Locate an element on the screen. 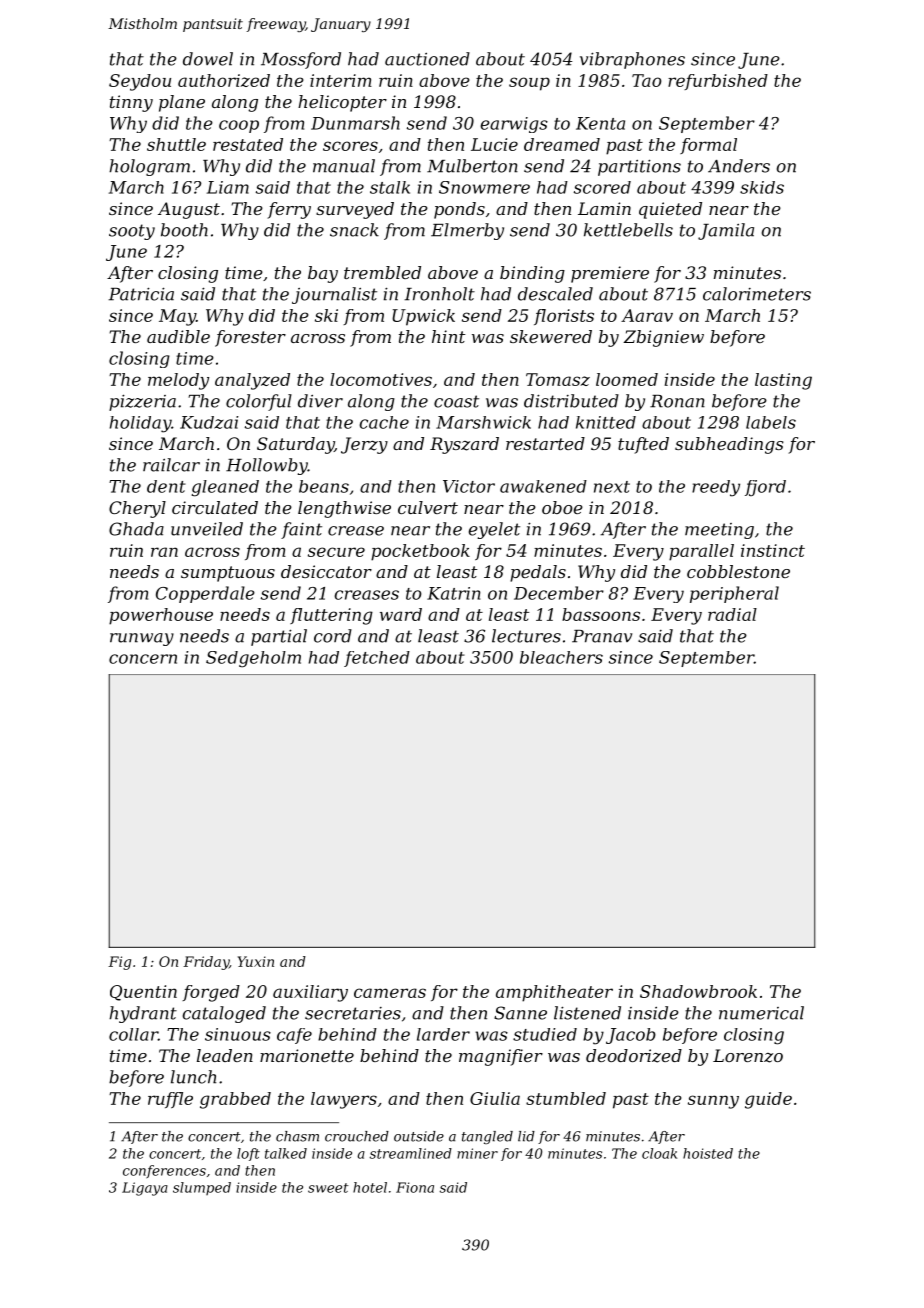 The height and width of the screenshot is (1308, 924). Ryszard is located at coordinates (464, 445).
